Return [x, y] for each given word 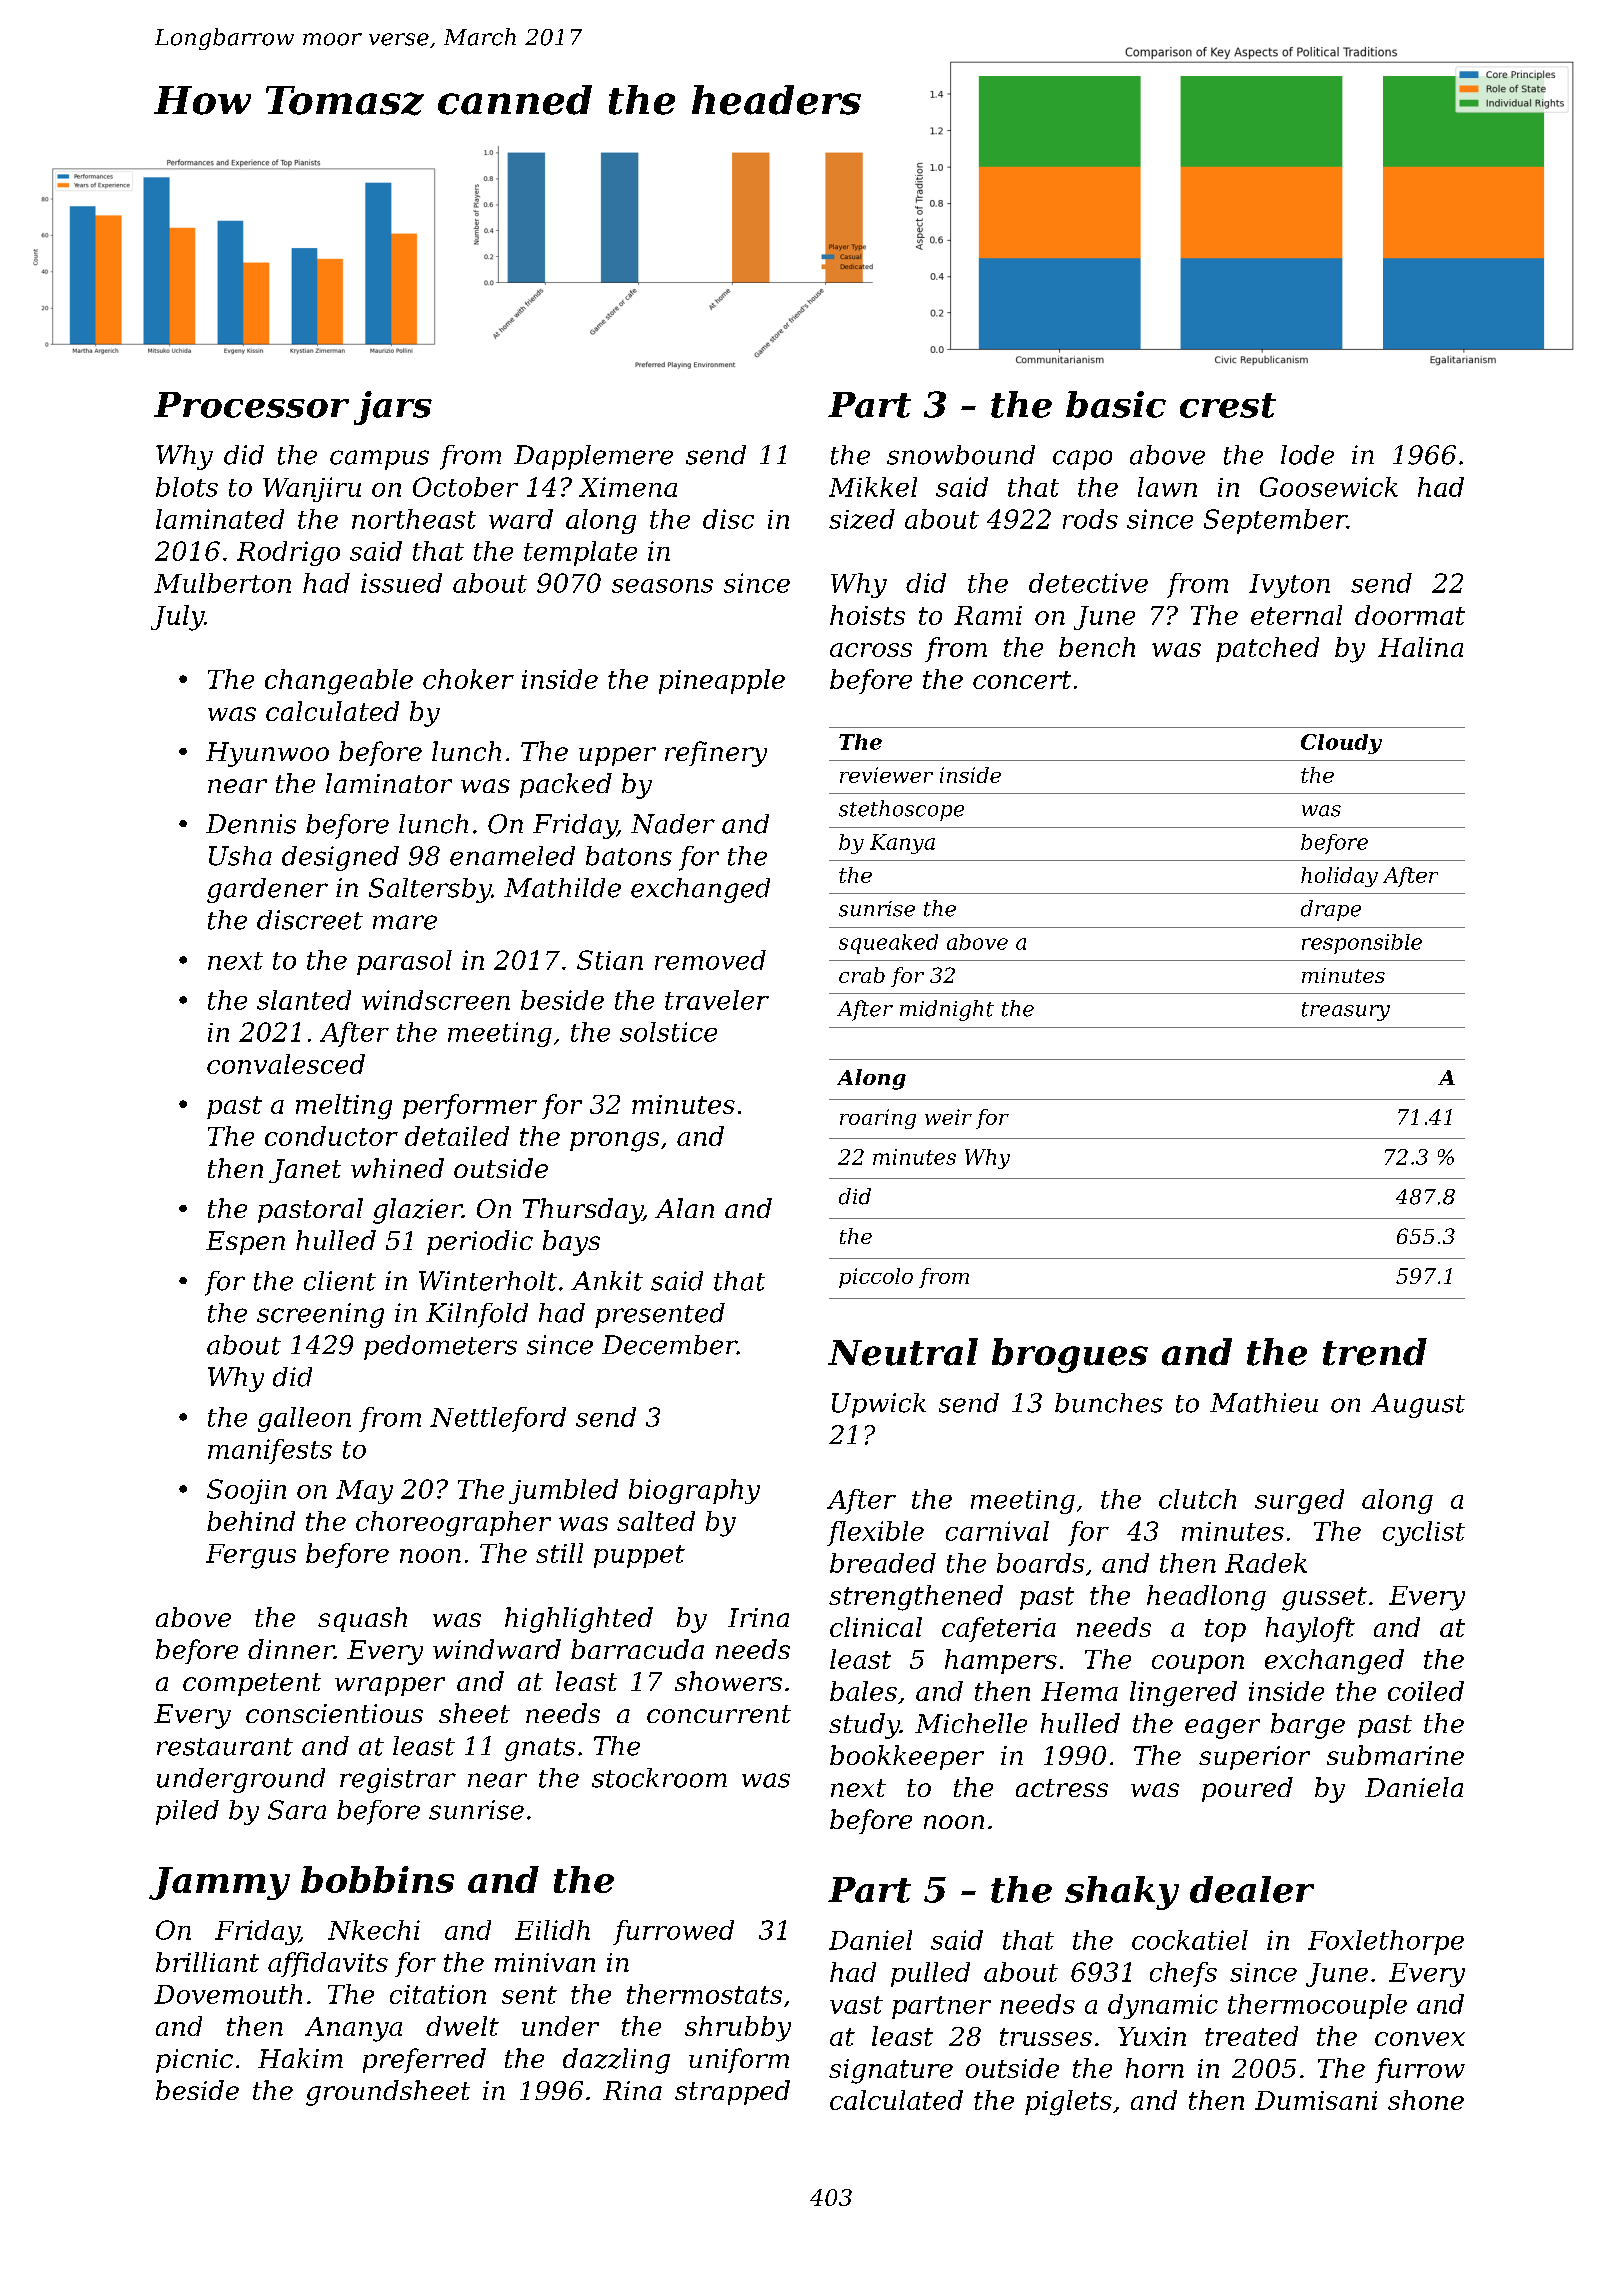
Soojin [246, 1491]
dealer [1252, 1889]
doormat [1410, 615]
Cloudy [1341, 744]
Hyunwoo [267, 754]
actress [1062, 1788]
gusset [1324, 1599]
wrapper [390, 1686]
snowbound [961, 455]
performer [470, 1106]
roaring [878, 1119]
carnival [997, 1531]
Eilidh [552, 1930]
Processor [251, 405]
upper [617, 756]
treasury [1346, 1011]
